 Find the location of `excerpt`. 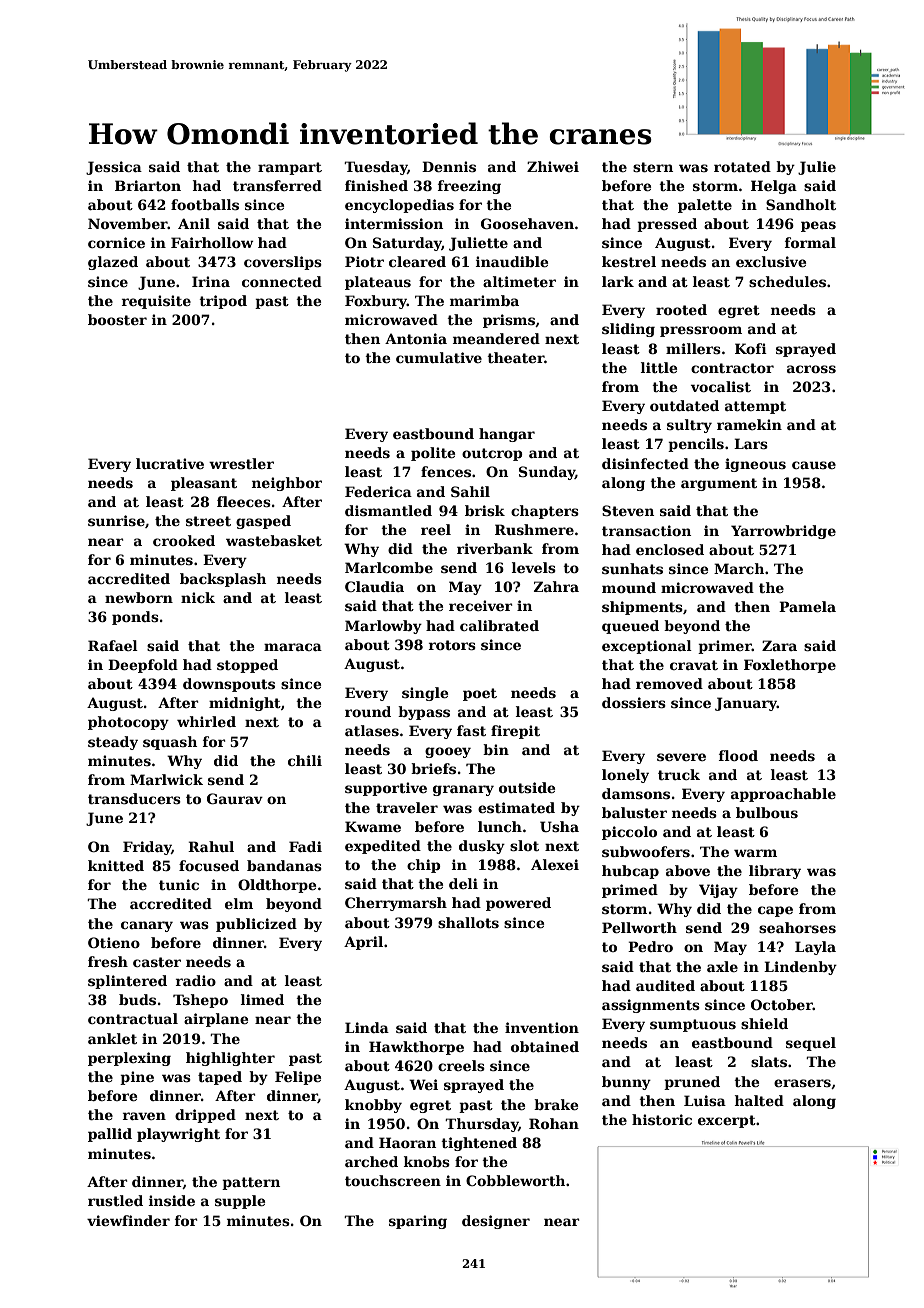

excerpt is located at coordinates (727, 1121).
